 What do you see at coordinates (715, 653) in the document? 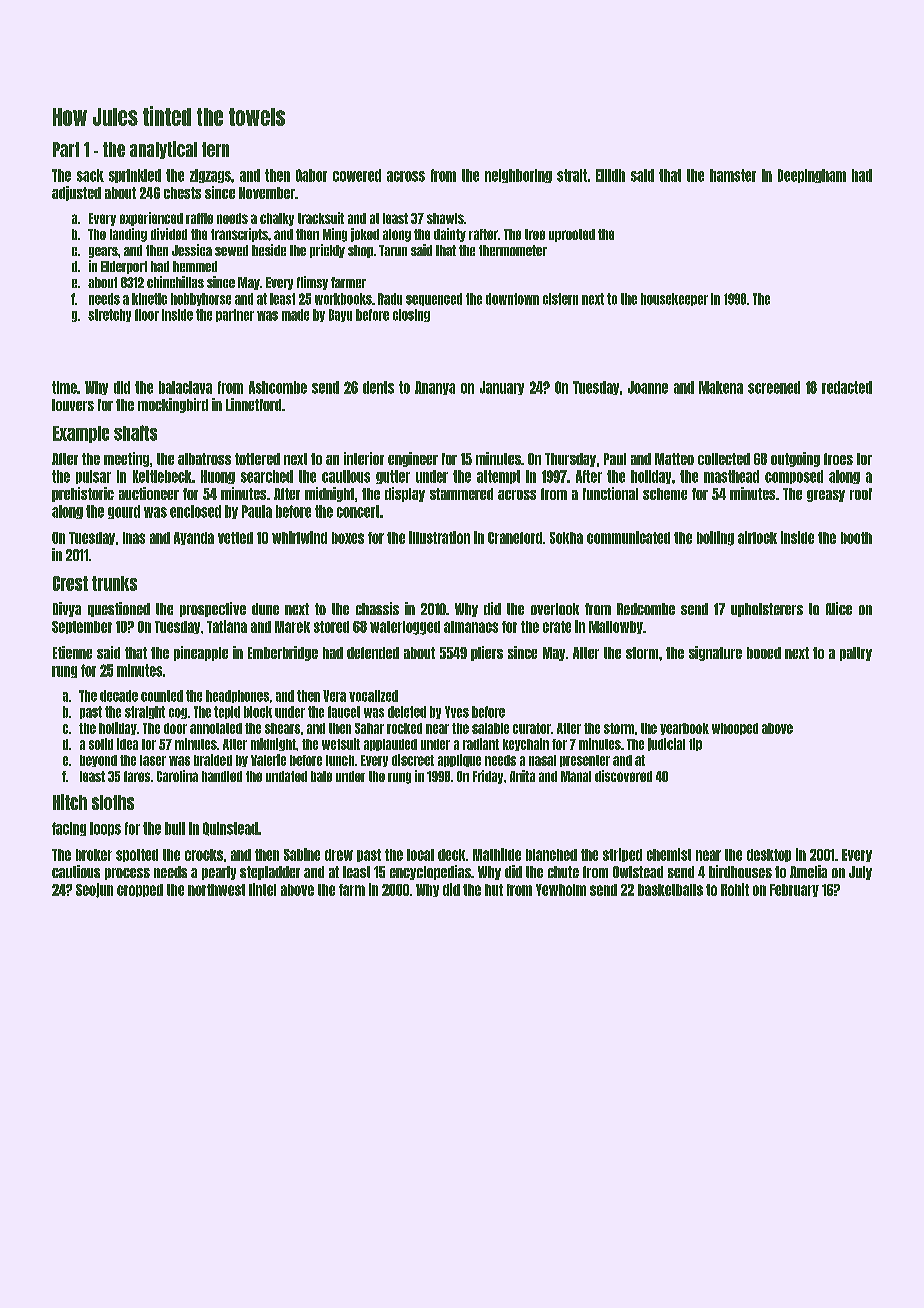
I see `signature` at bounding box center [715, 653].
